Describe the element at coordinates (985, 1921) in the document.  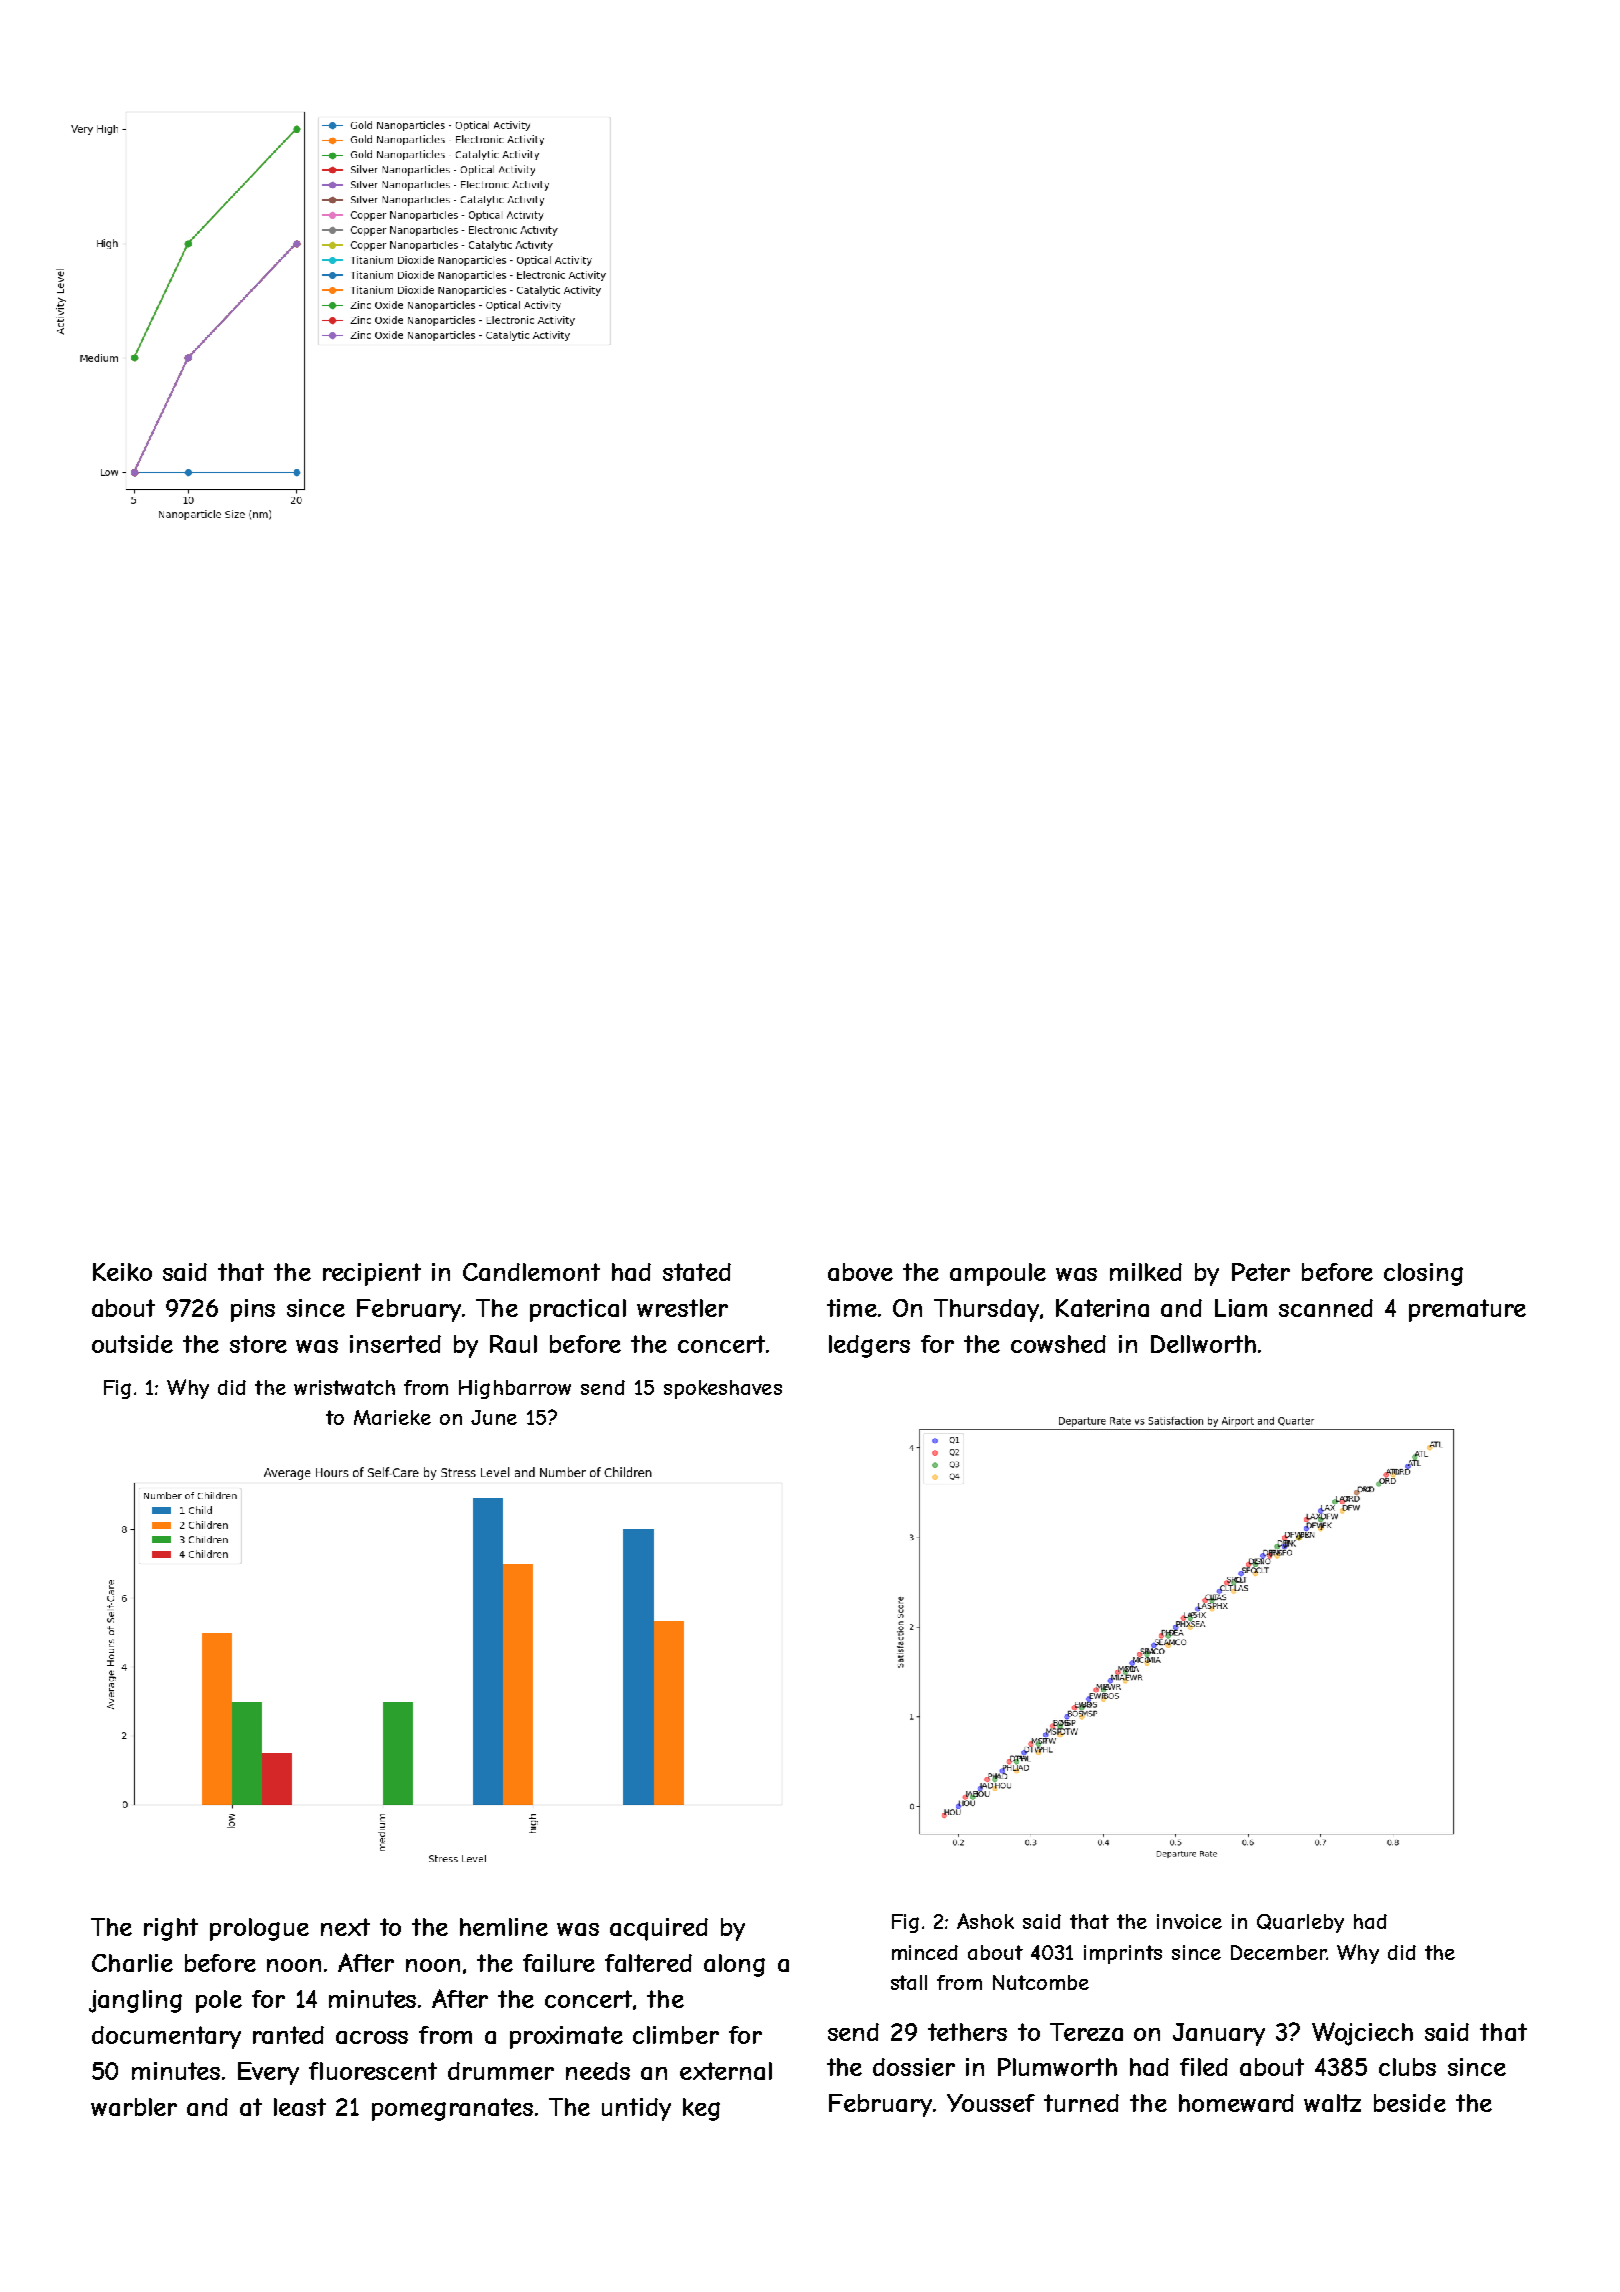
I see `Ashok` at that location.
